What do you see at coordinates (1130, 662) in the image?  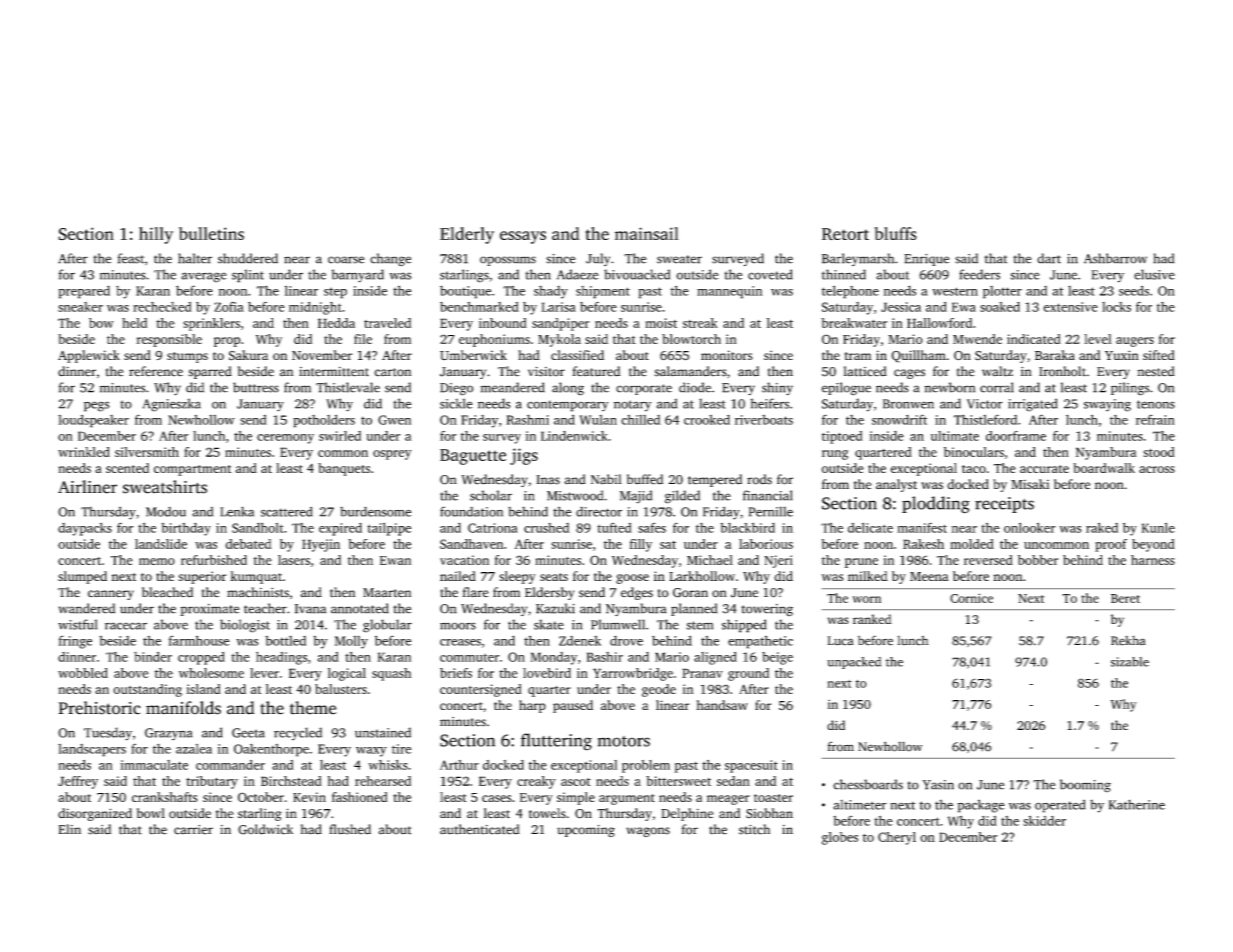 I see `sizable` at bounding box center [1130, 662].
